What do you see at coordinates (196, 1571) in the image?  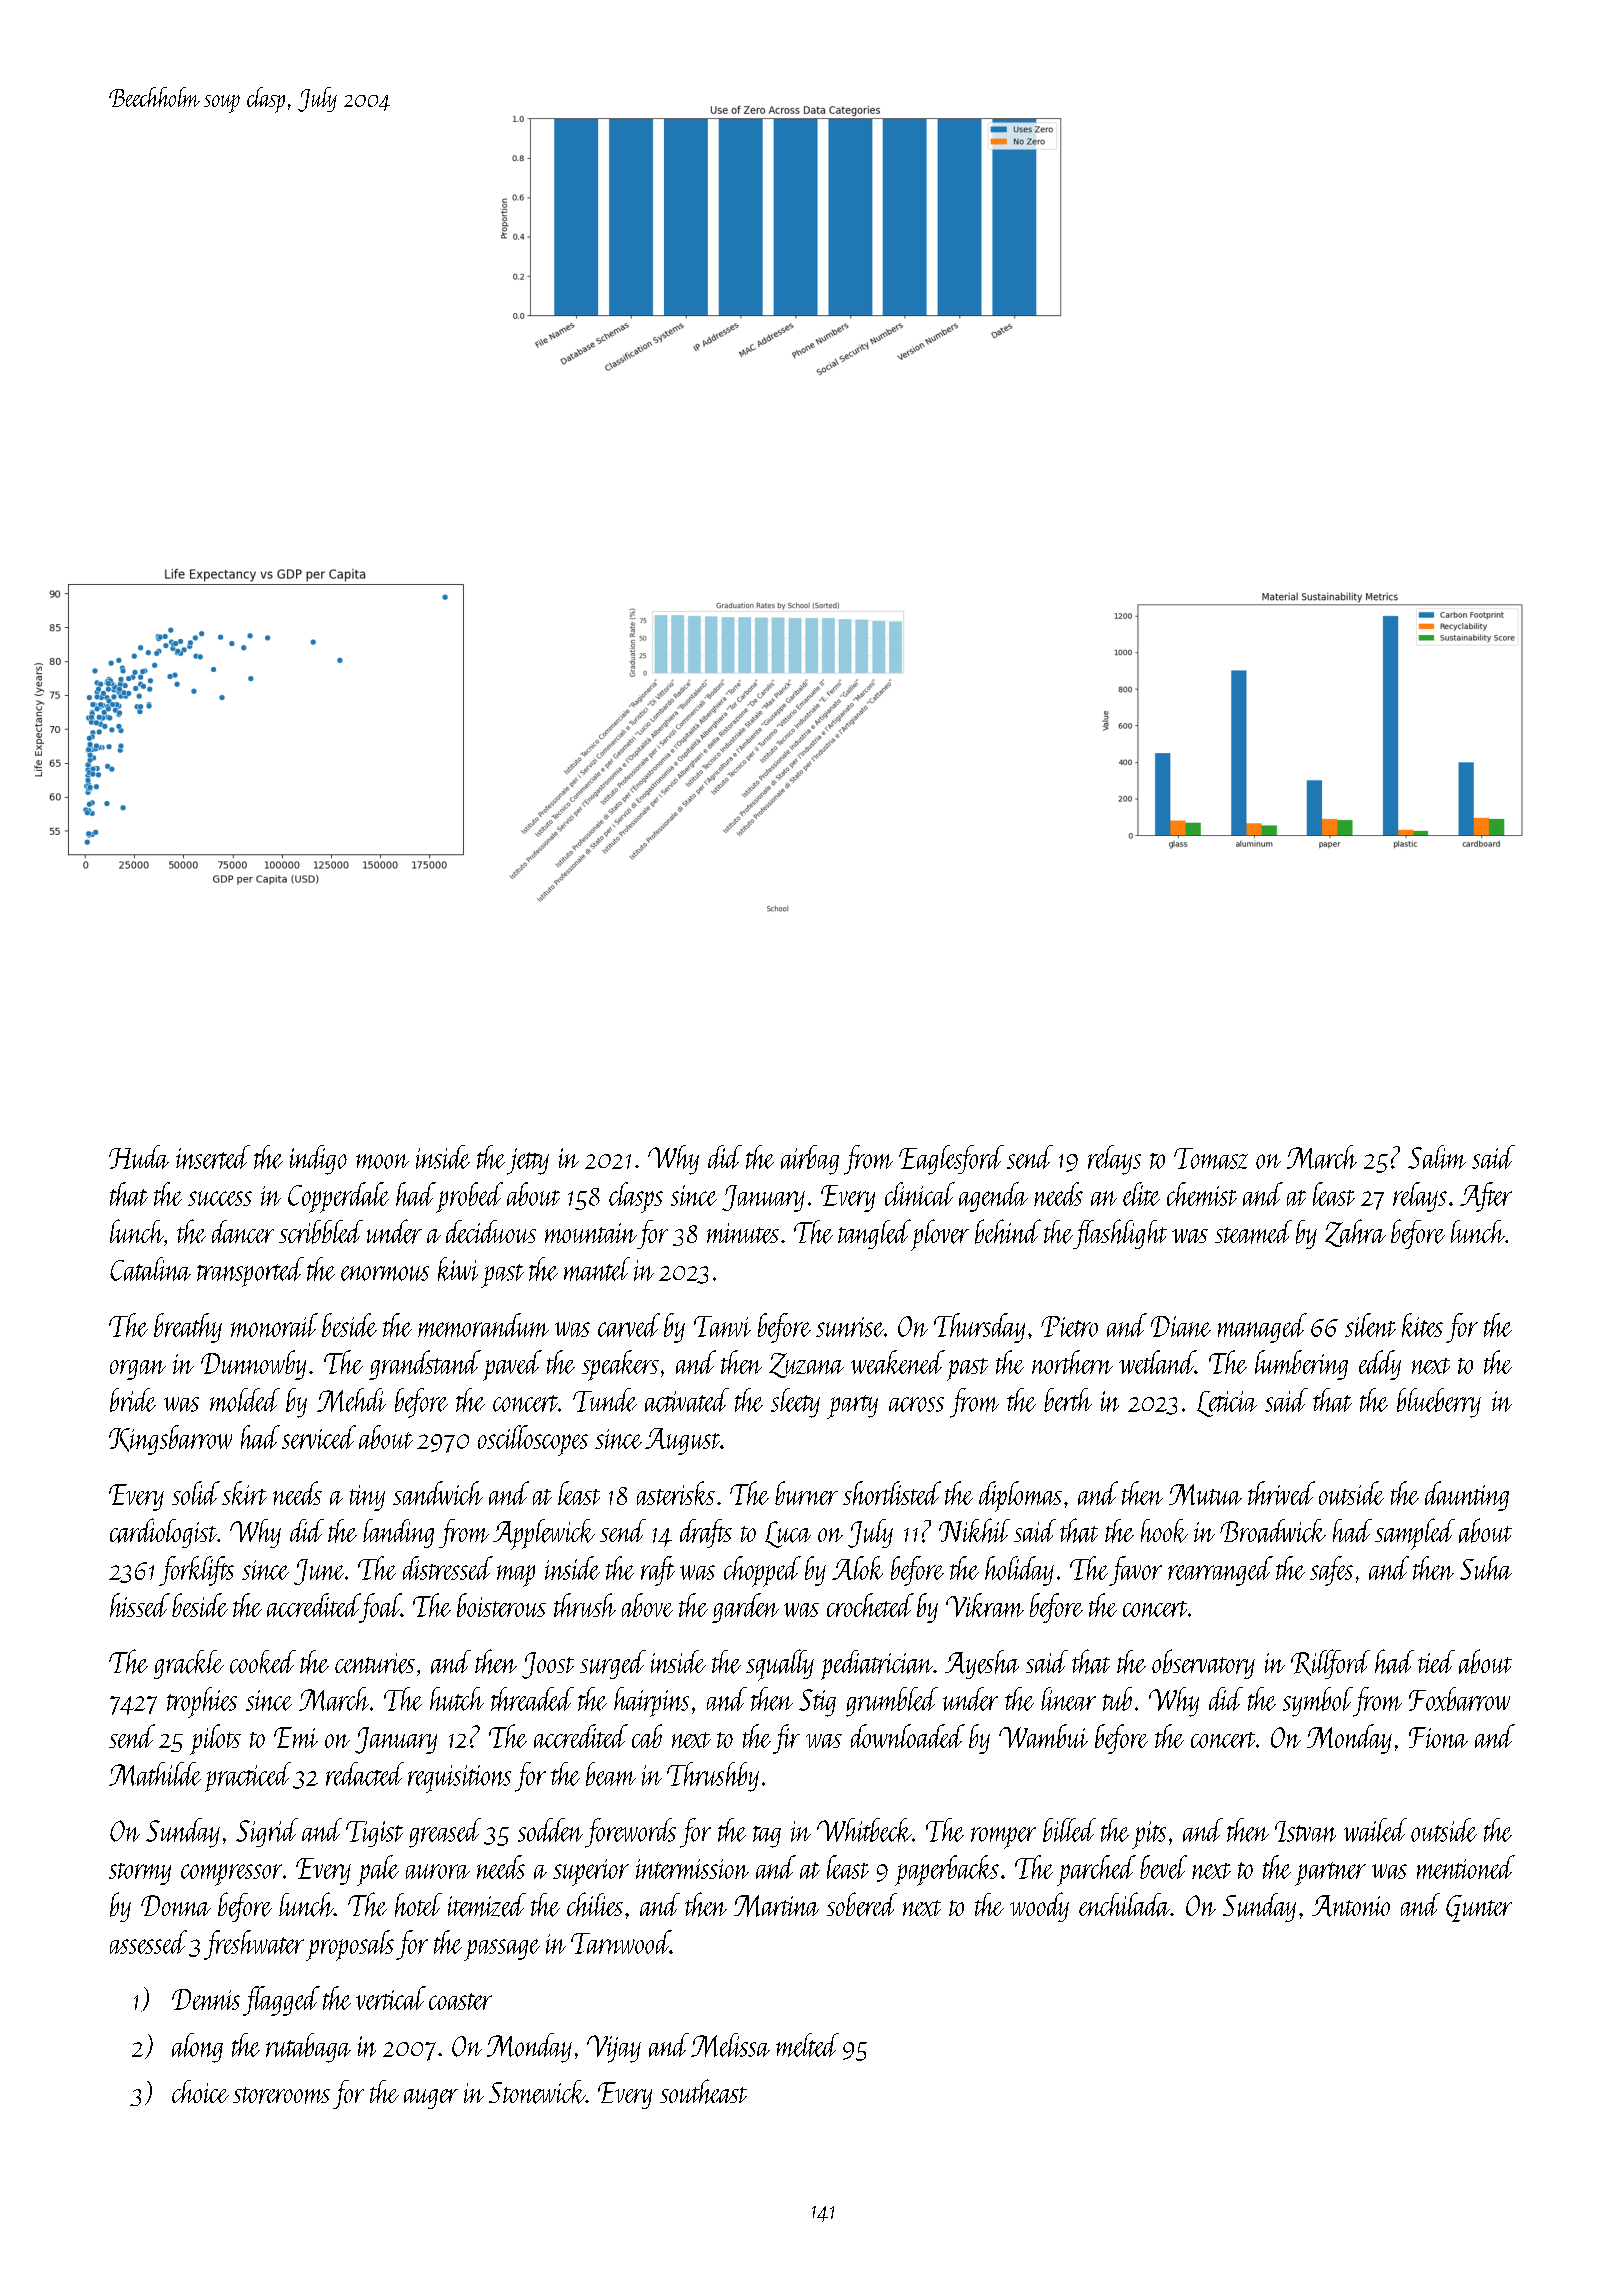 I see `forklifts` at bounding box center [196, 1571].
